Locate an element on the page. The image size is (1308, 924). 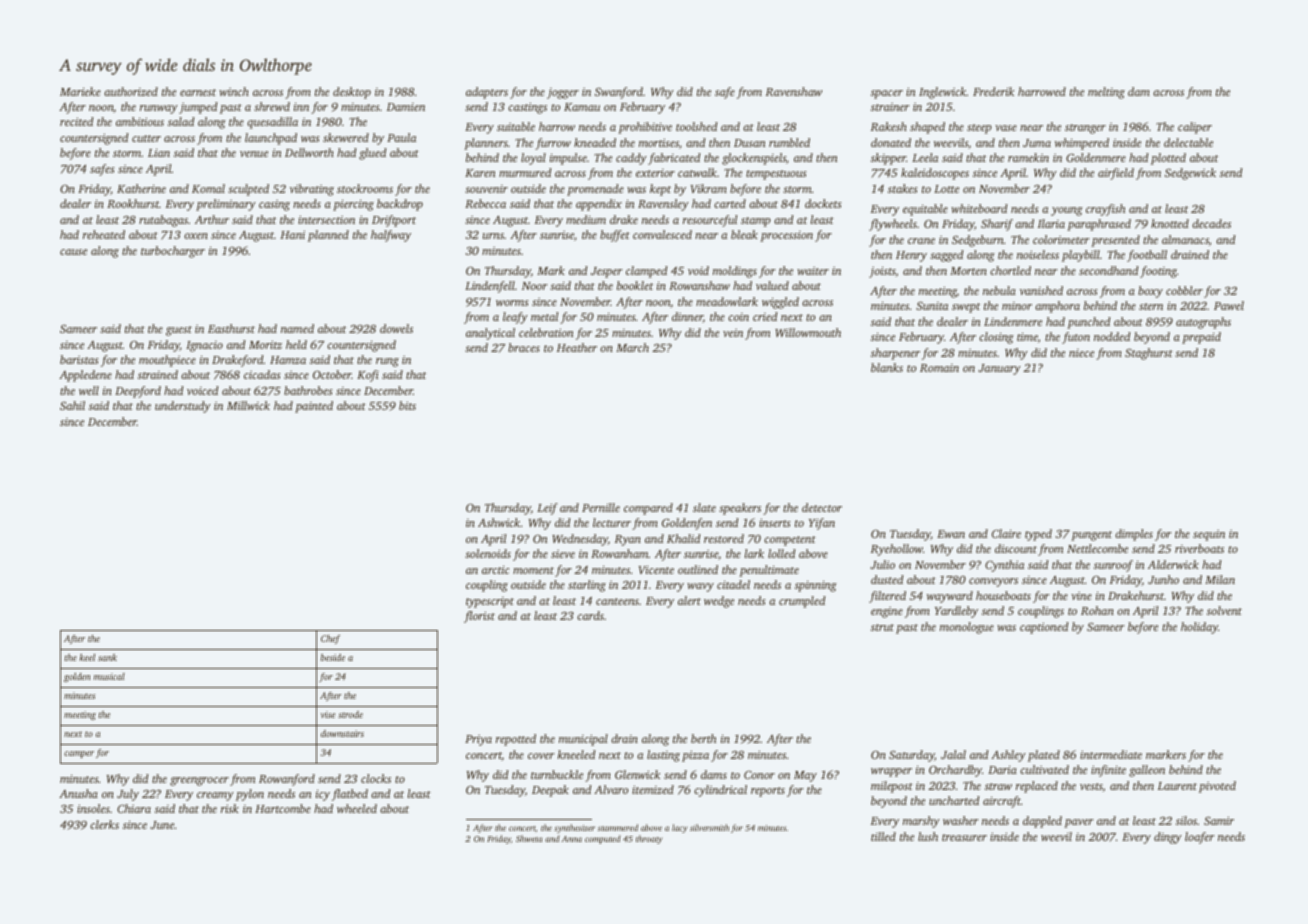
October is located at coordinates (332, 374).
